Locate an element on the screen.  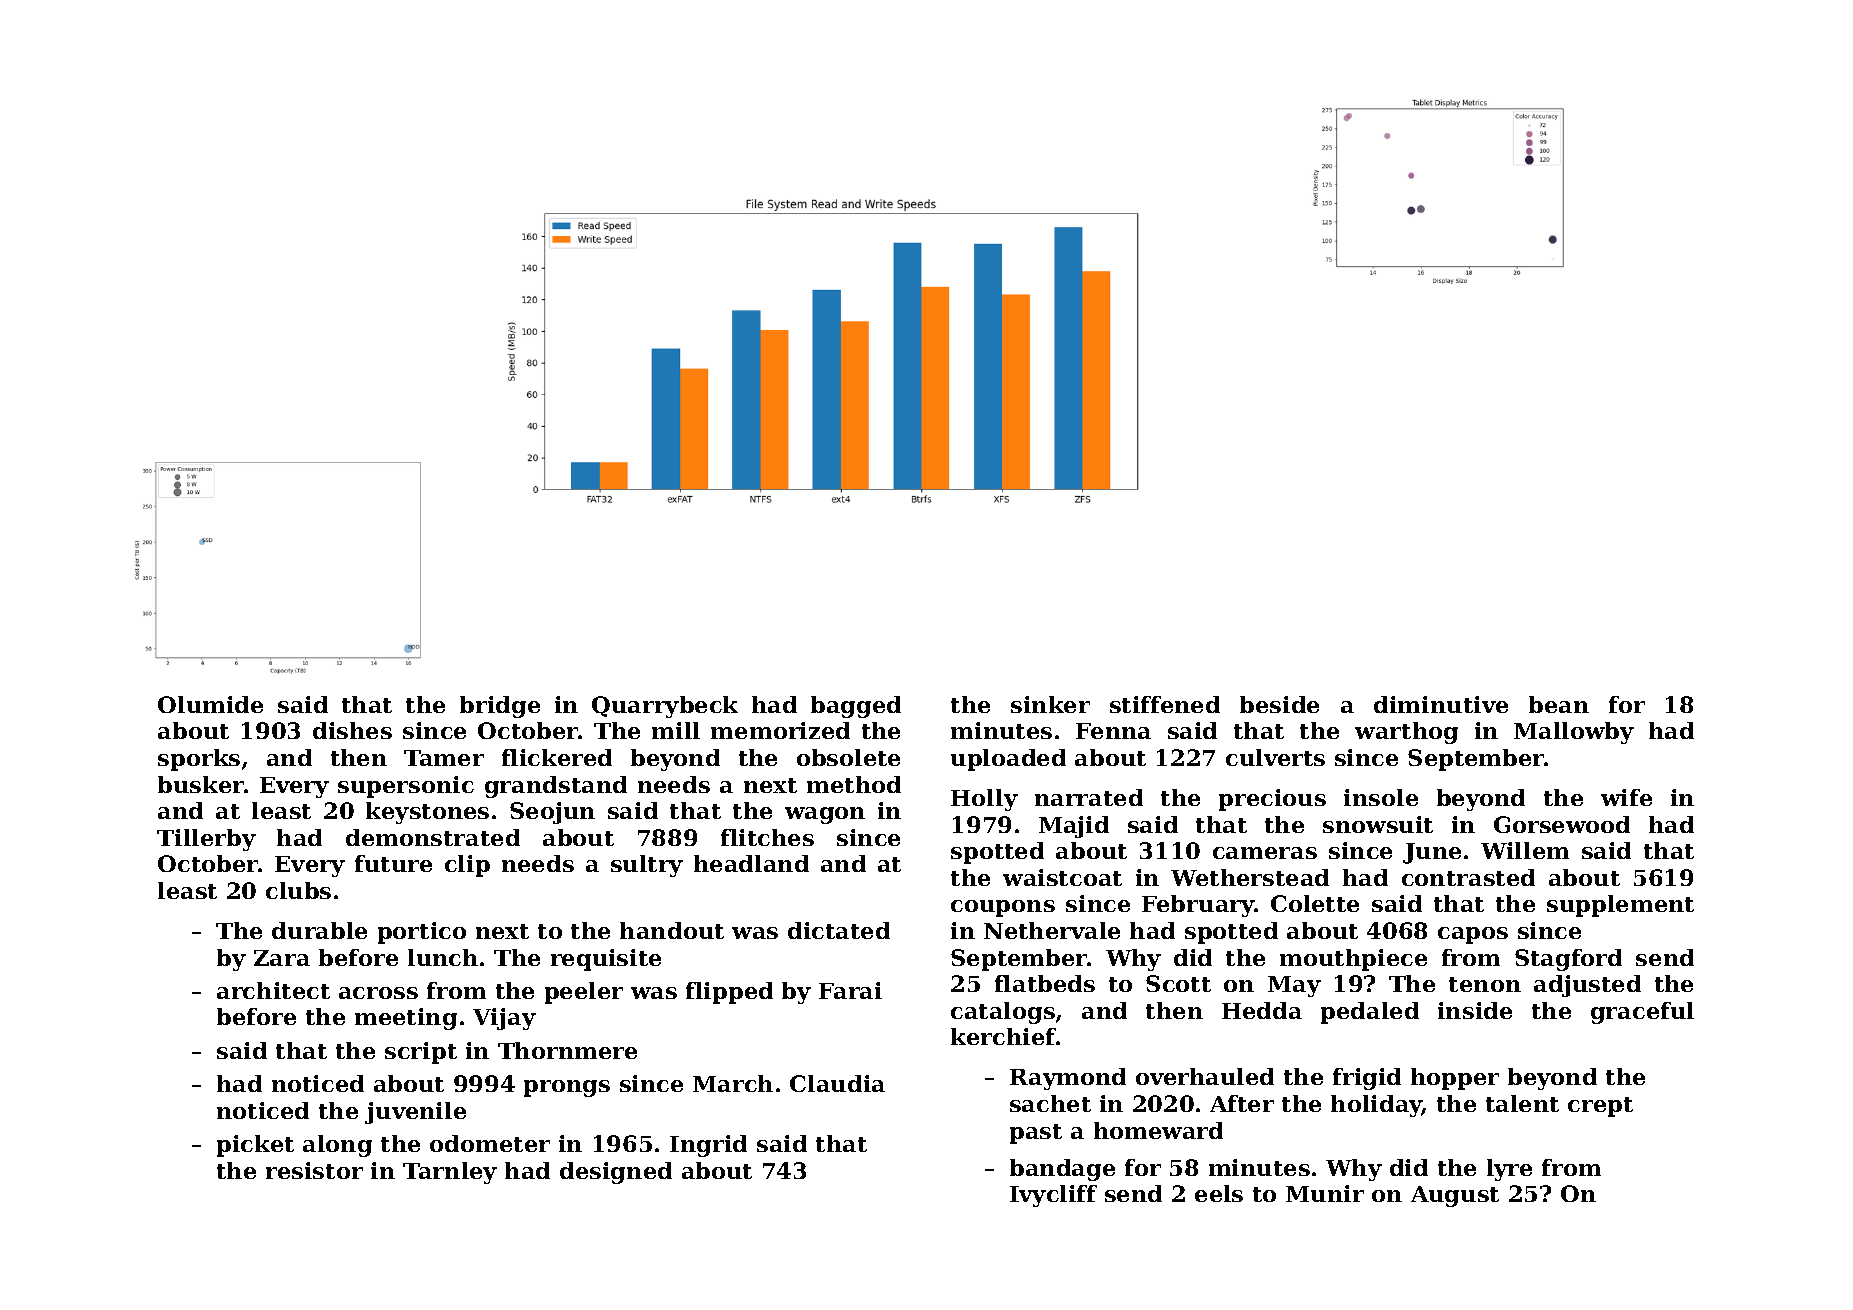
resistor is located at coordinates (314, 1170).
